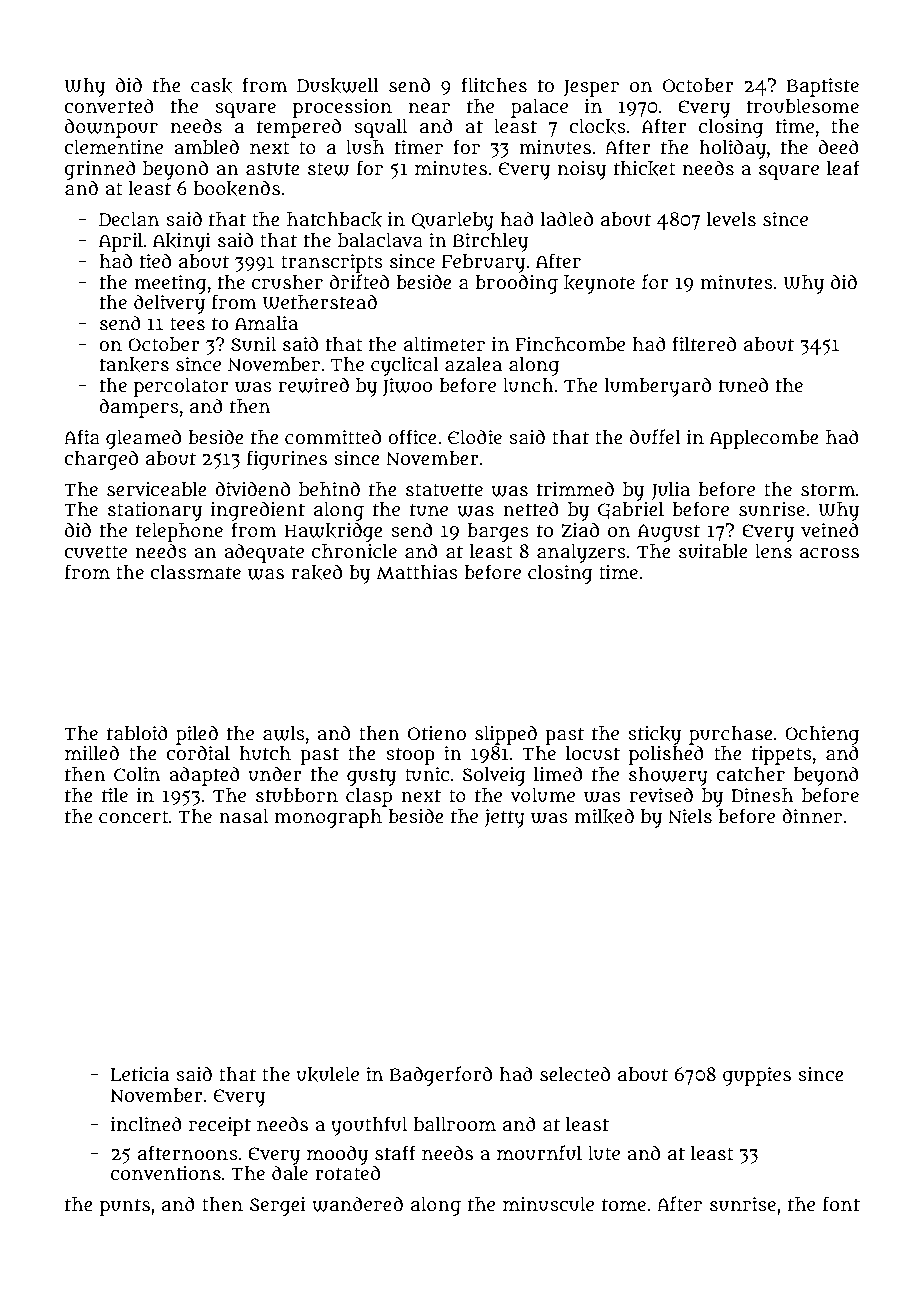  Describe the element at coordinates (812, 816) in the screenshot. I see `dinner` at that location.
